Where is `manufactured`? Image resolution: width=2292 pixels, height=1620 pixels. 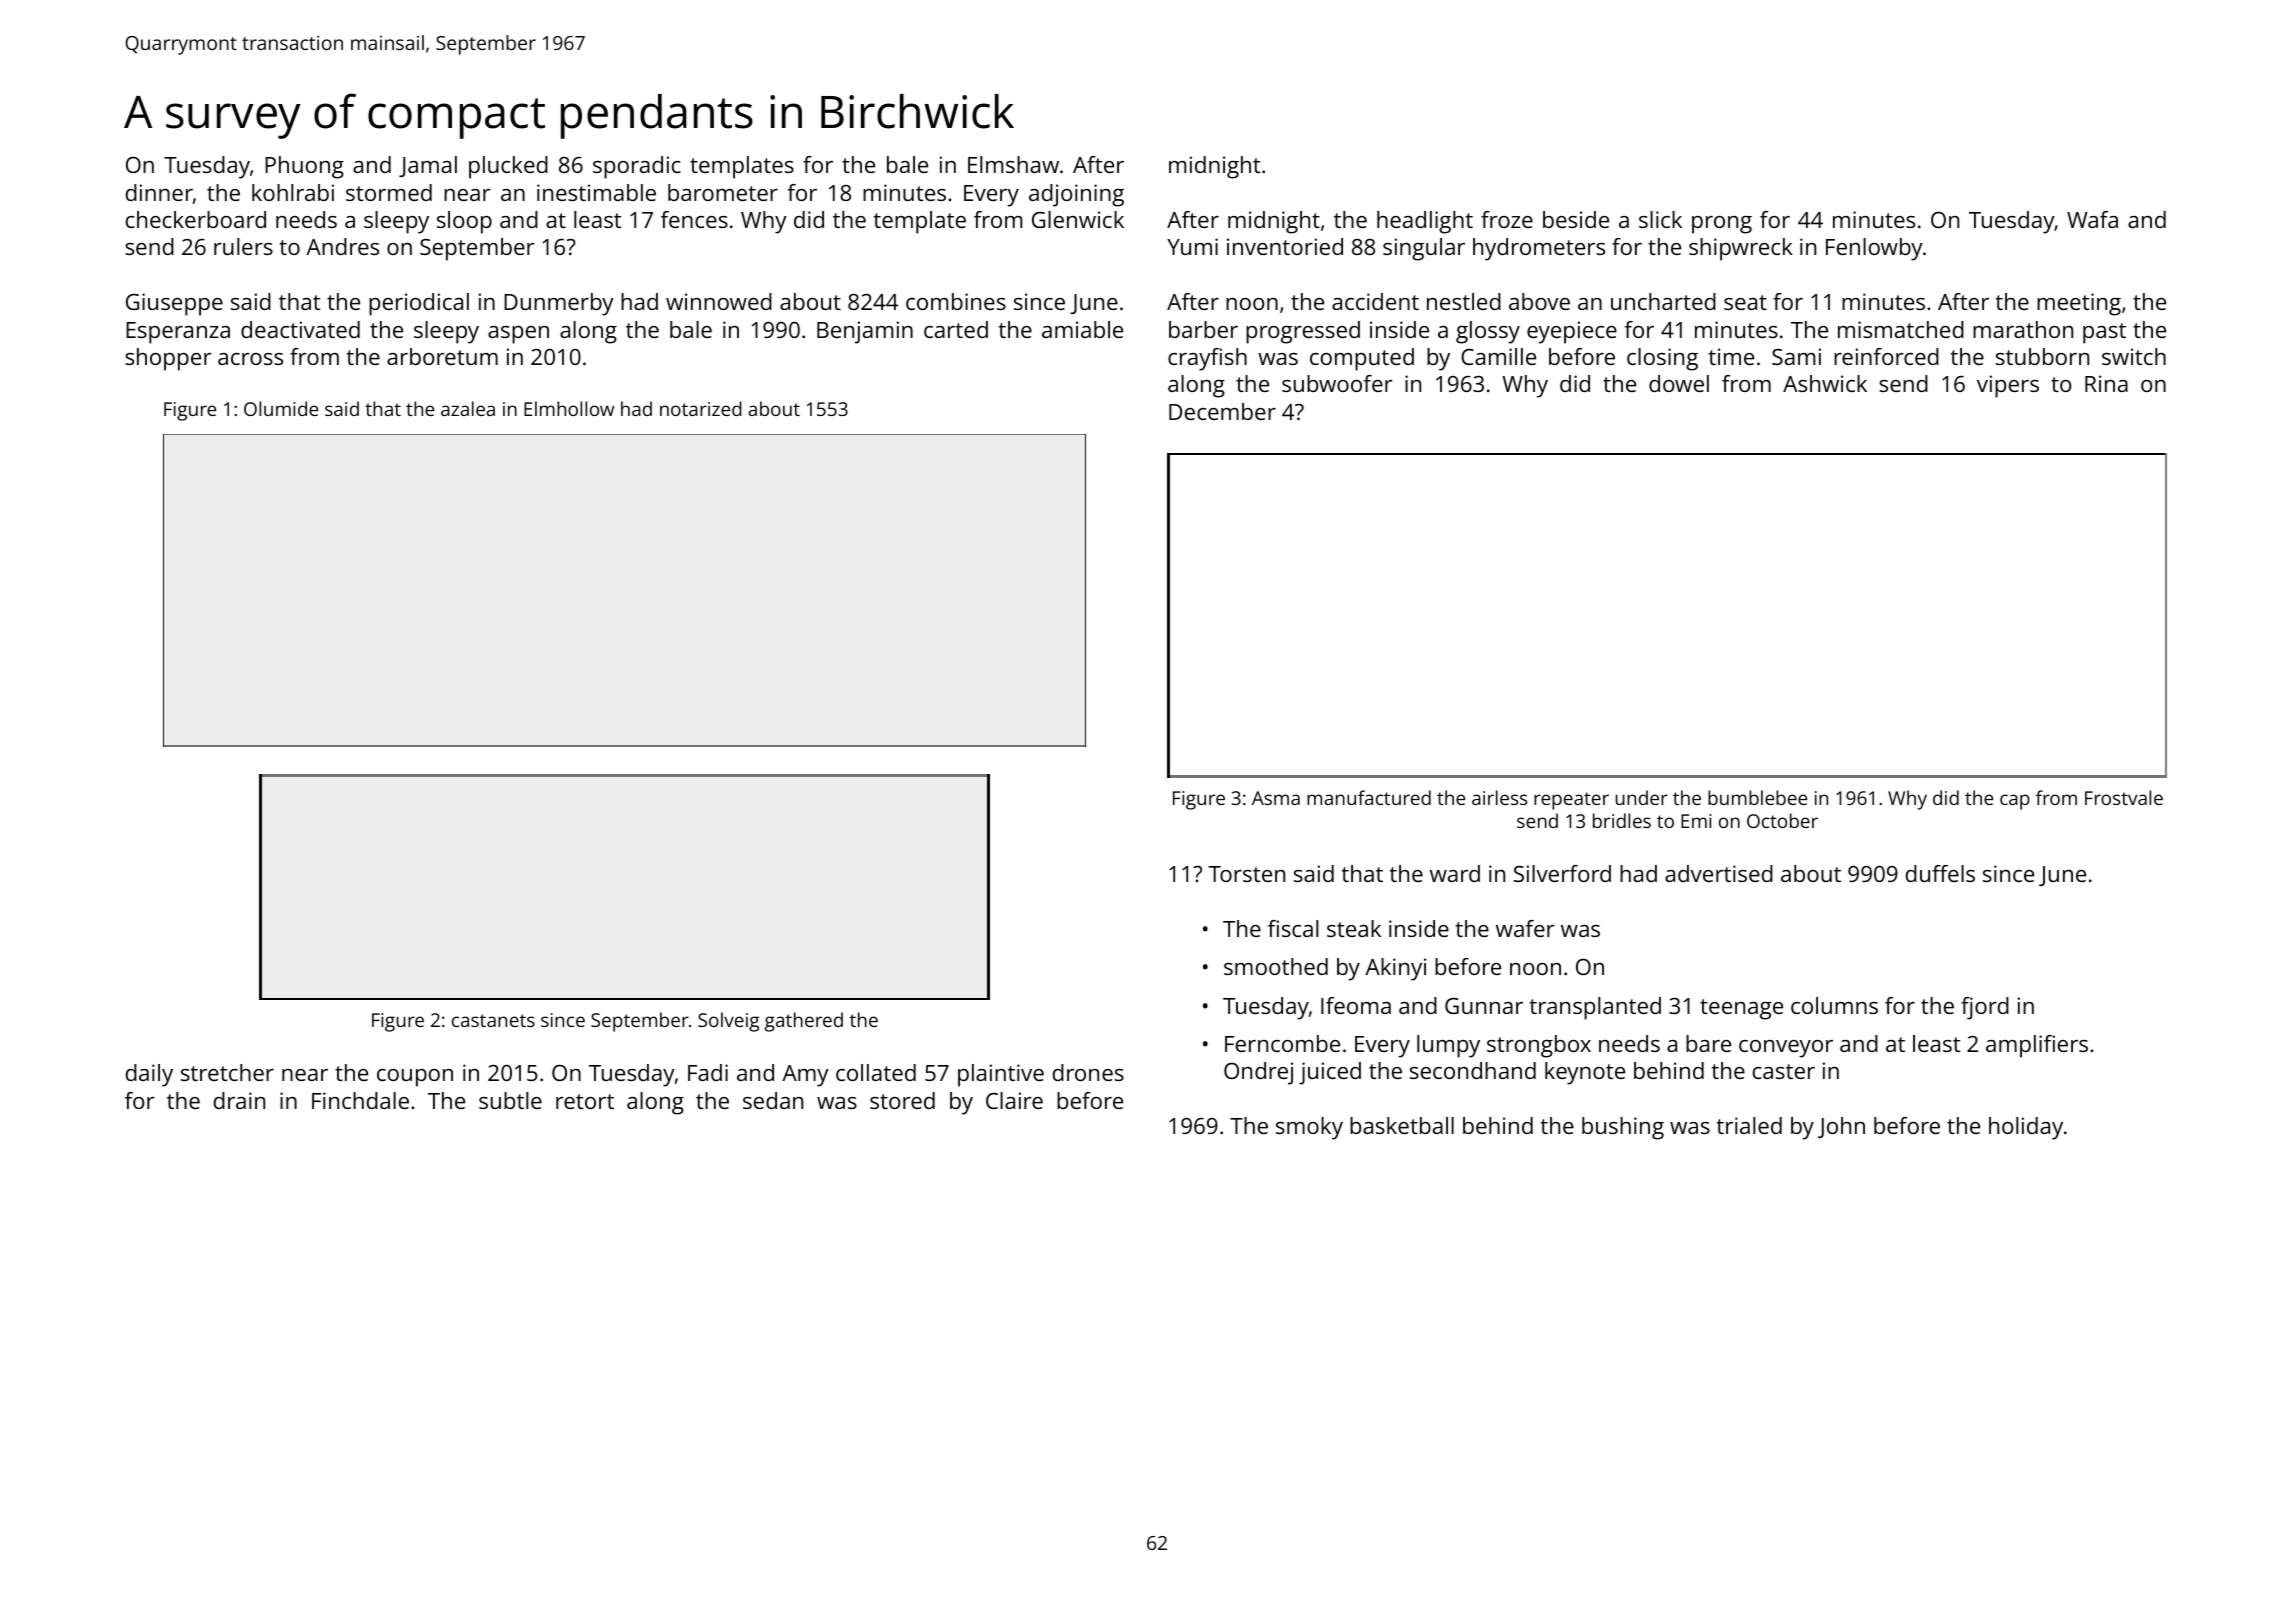 manufactured is located at coordinates (1369, 797).
